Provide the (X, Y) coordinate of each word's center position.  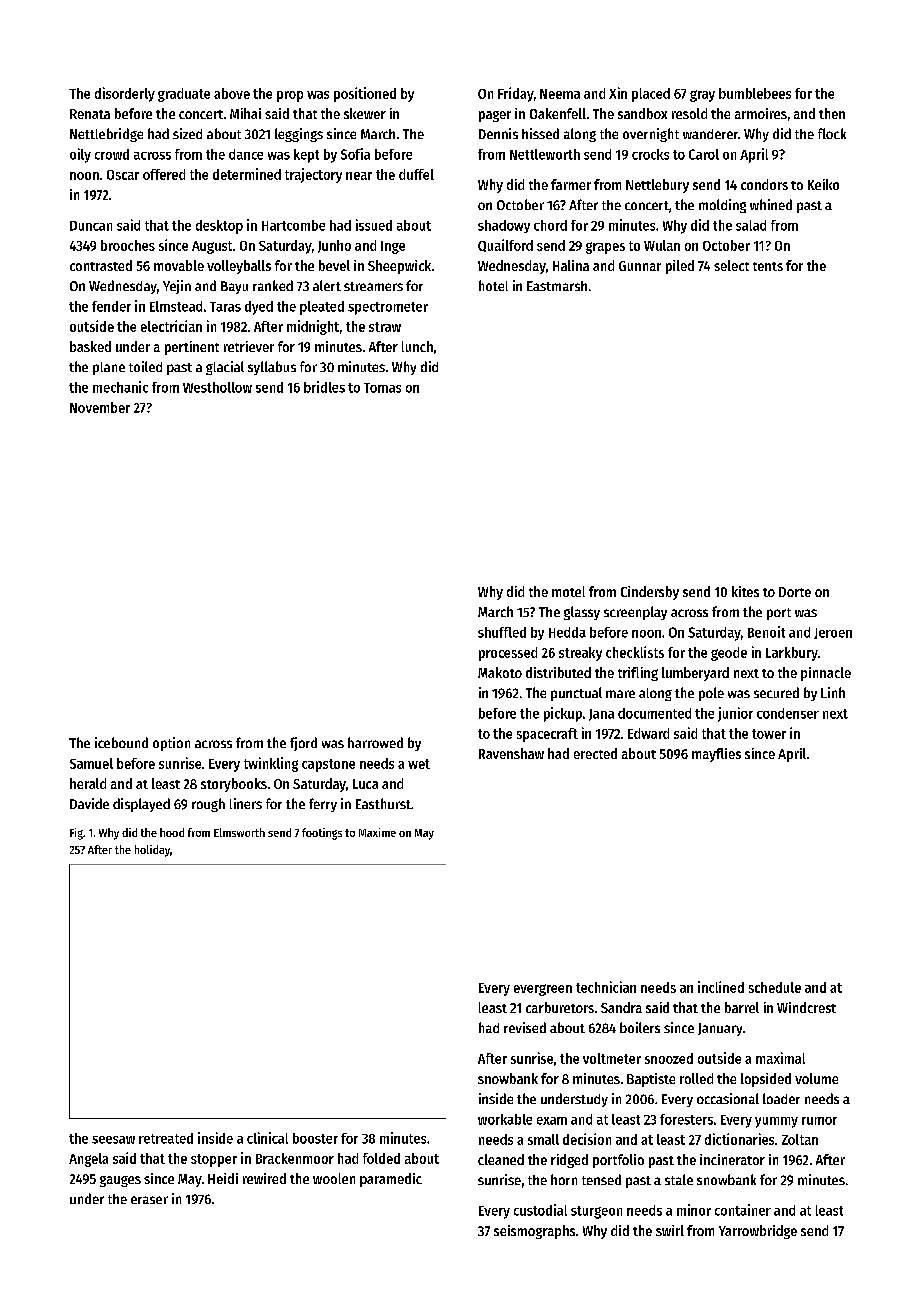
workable (505, 1119)
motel (568, 591)
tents (768, 266)
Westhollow (217, 387)
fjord (303, 744)
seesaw (113, 1140)
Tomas (382, 388)
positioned (365, 94)
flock (832, 133)
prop (290, 96)
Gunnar (640, 266)
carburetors (560, 1007)
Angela (88, 1160)
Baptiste (651, 1080)
